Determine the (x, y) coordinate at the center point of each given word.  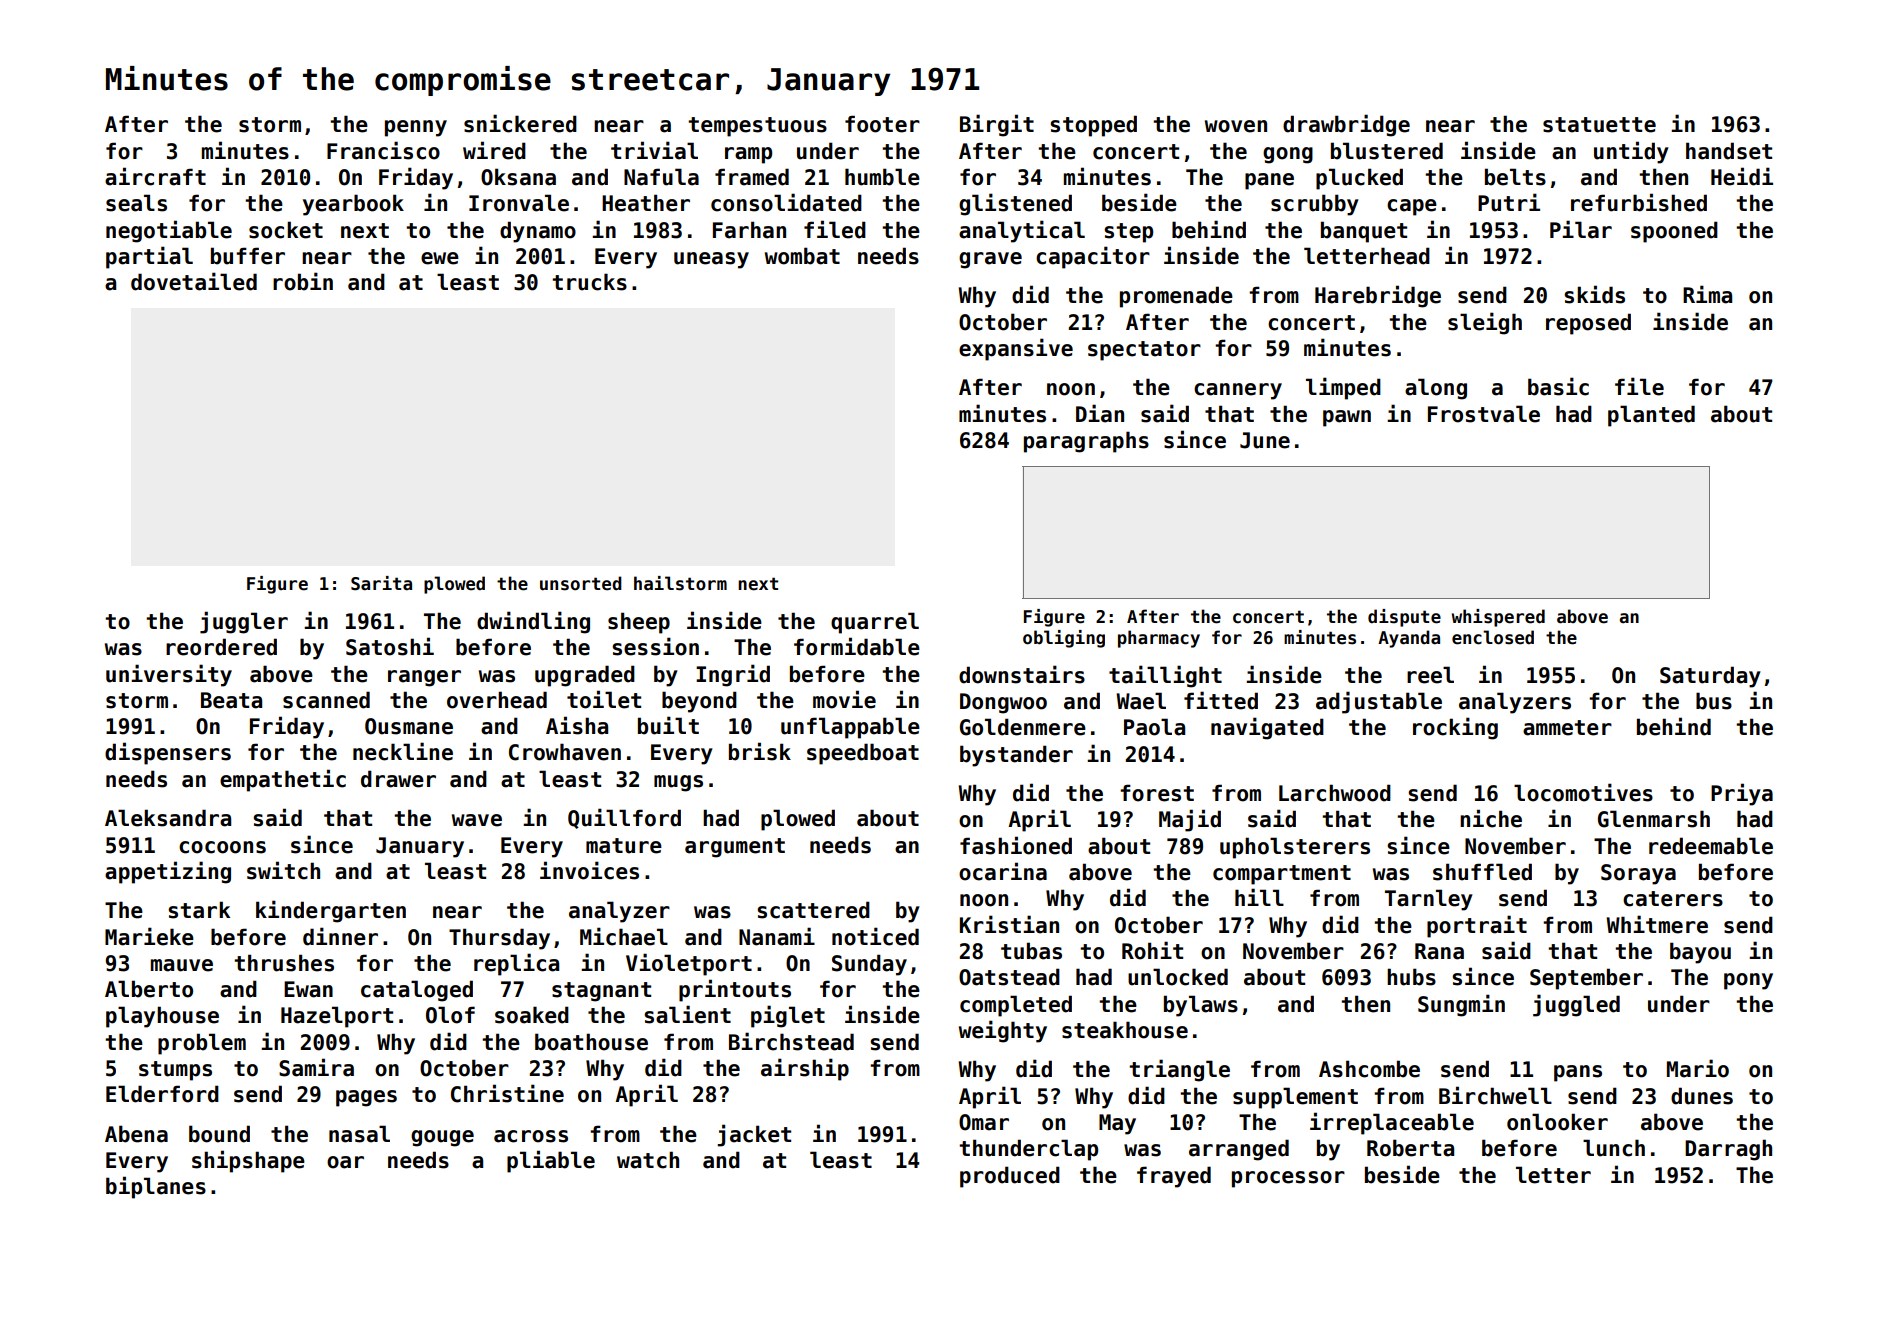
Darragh (1728, 1150)
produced (1010, 1177)
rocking (1455, 728)
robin (303, 281)
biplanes (156, 1187)
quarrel (875, 623)
